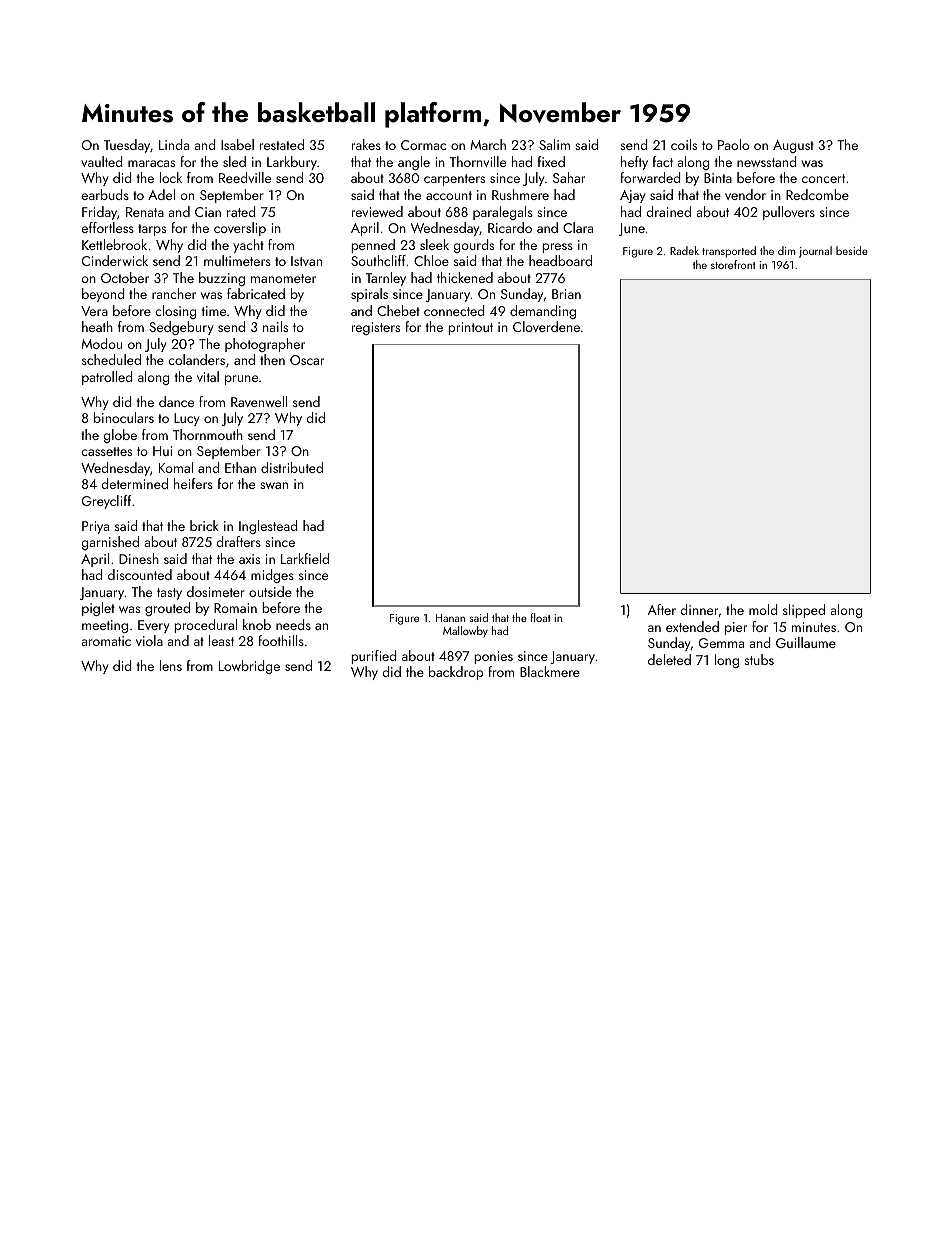  Describe the element at coordinates (221, 640) in the image. I see `least` at that location.
